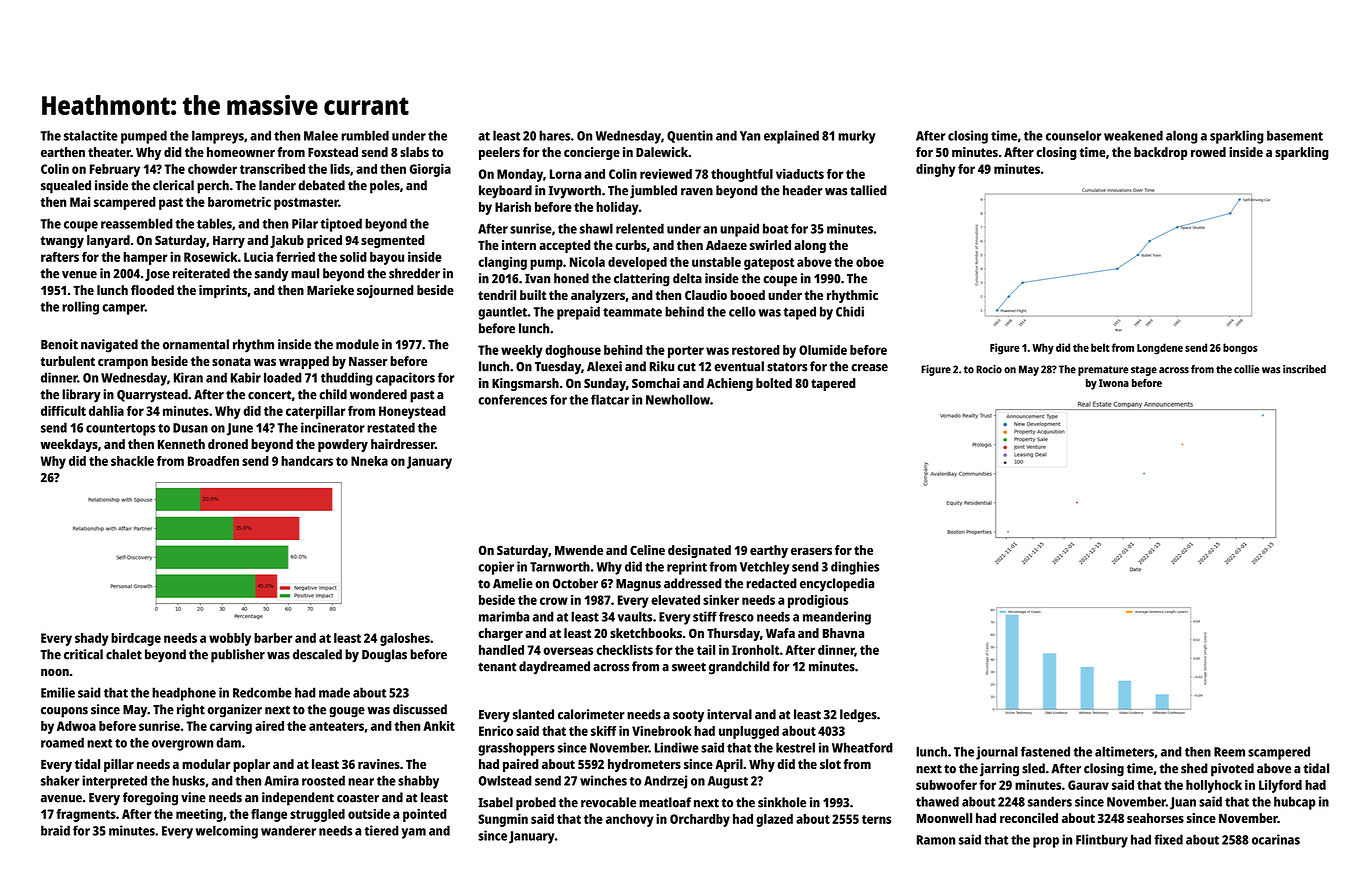 The height and width of the screenshot is (887, 1372). I want to click on Quentin, so click(690, 136).
